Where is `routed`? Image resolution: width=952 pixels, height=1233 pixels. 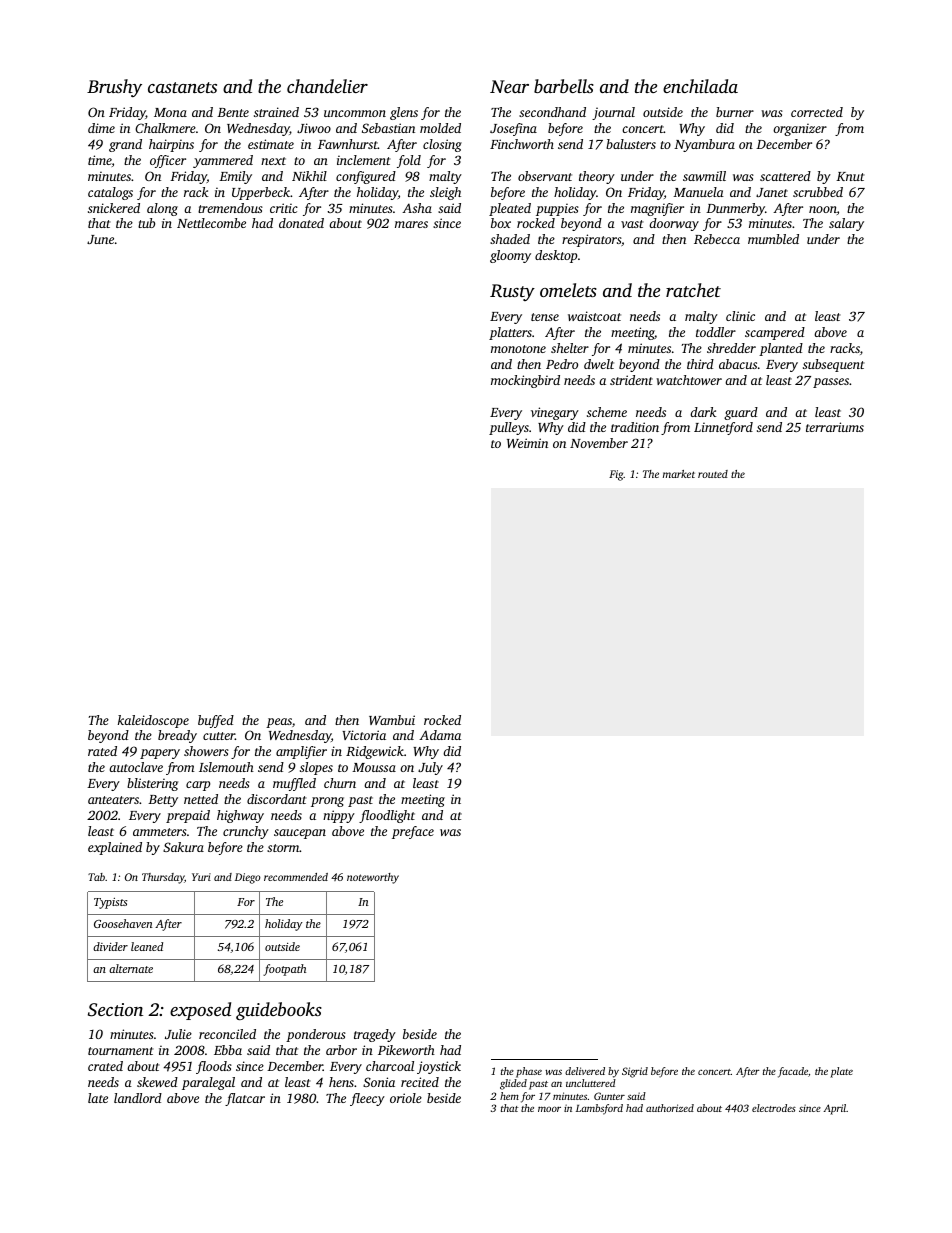
routed is located at coordinates (713, 474).
